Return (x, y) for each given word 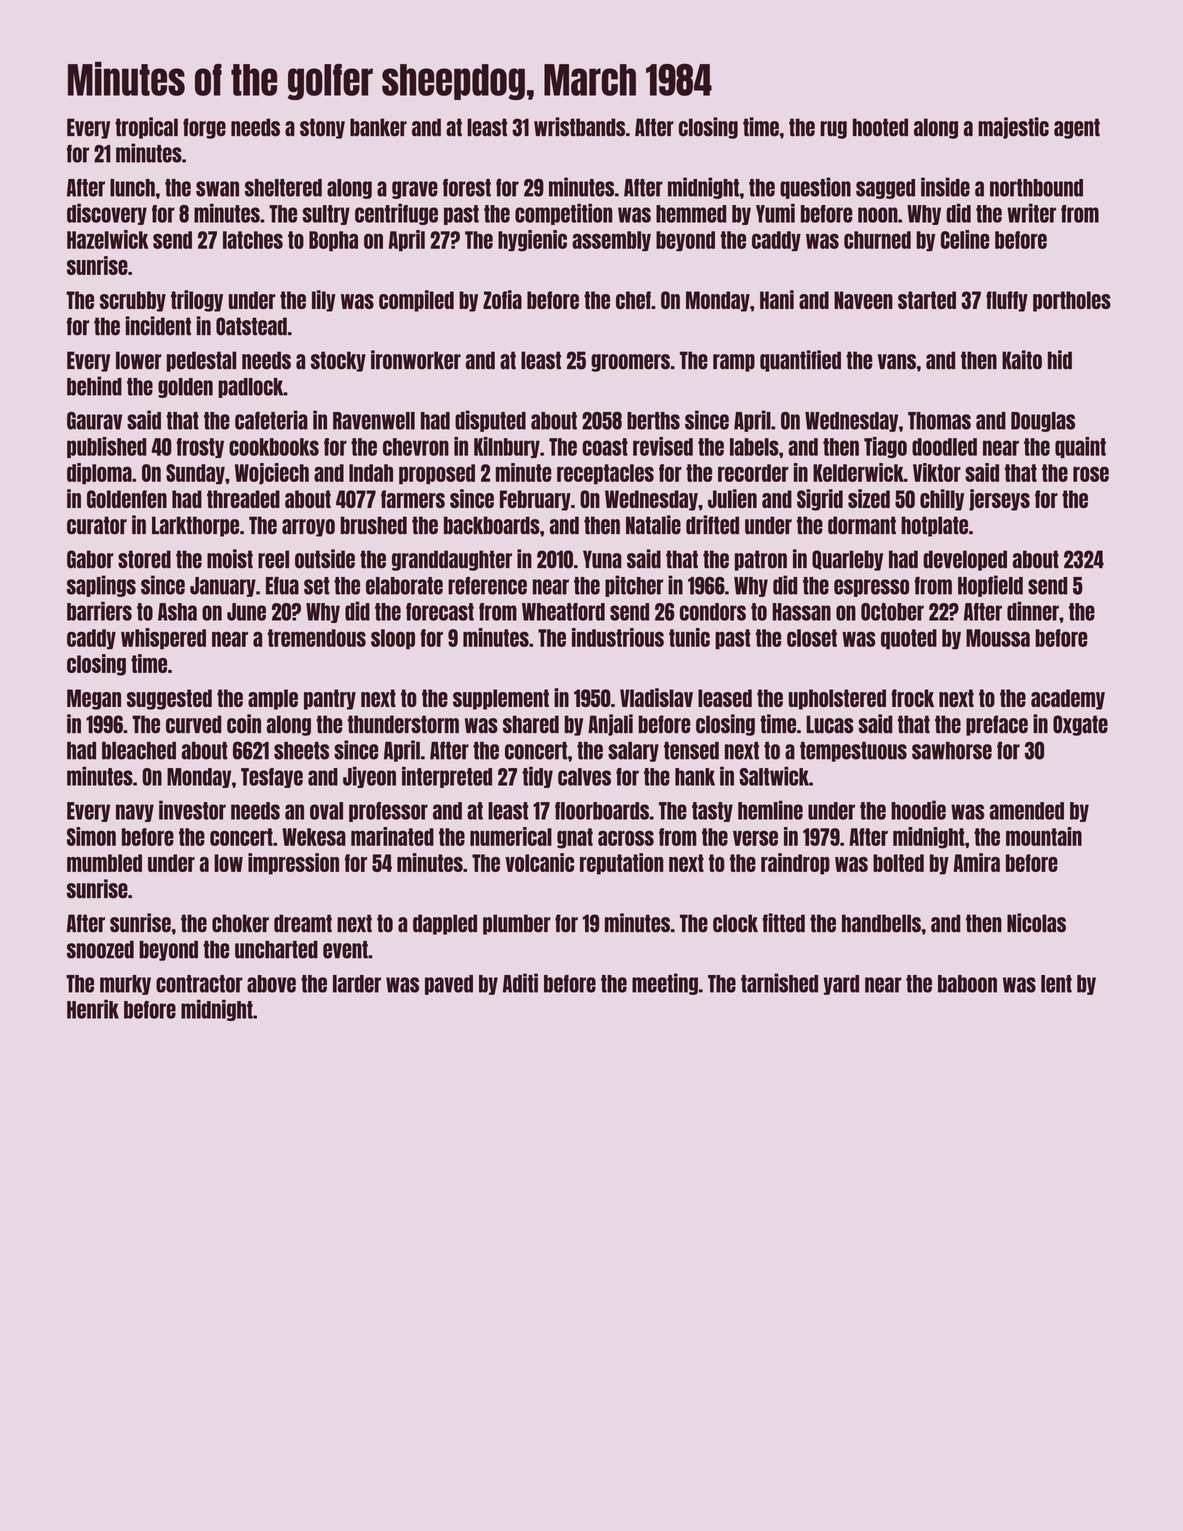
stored (144, 559)
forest (467, 187)
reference (487, 585)
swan (217, 189)
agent (1077, 128)
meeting (665, 984)
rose (1091, 474)
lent (1056, 984)
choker (240, 923)
